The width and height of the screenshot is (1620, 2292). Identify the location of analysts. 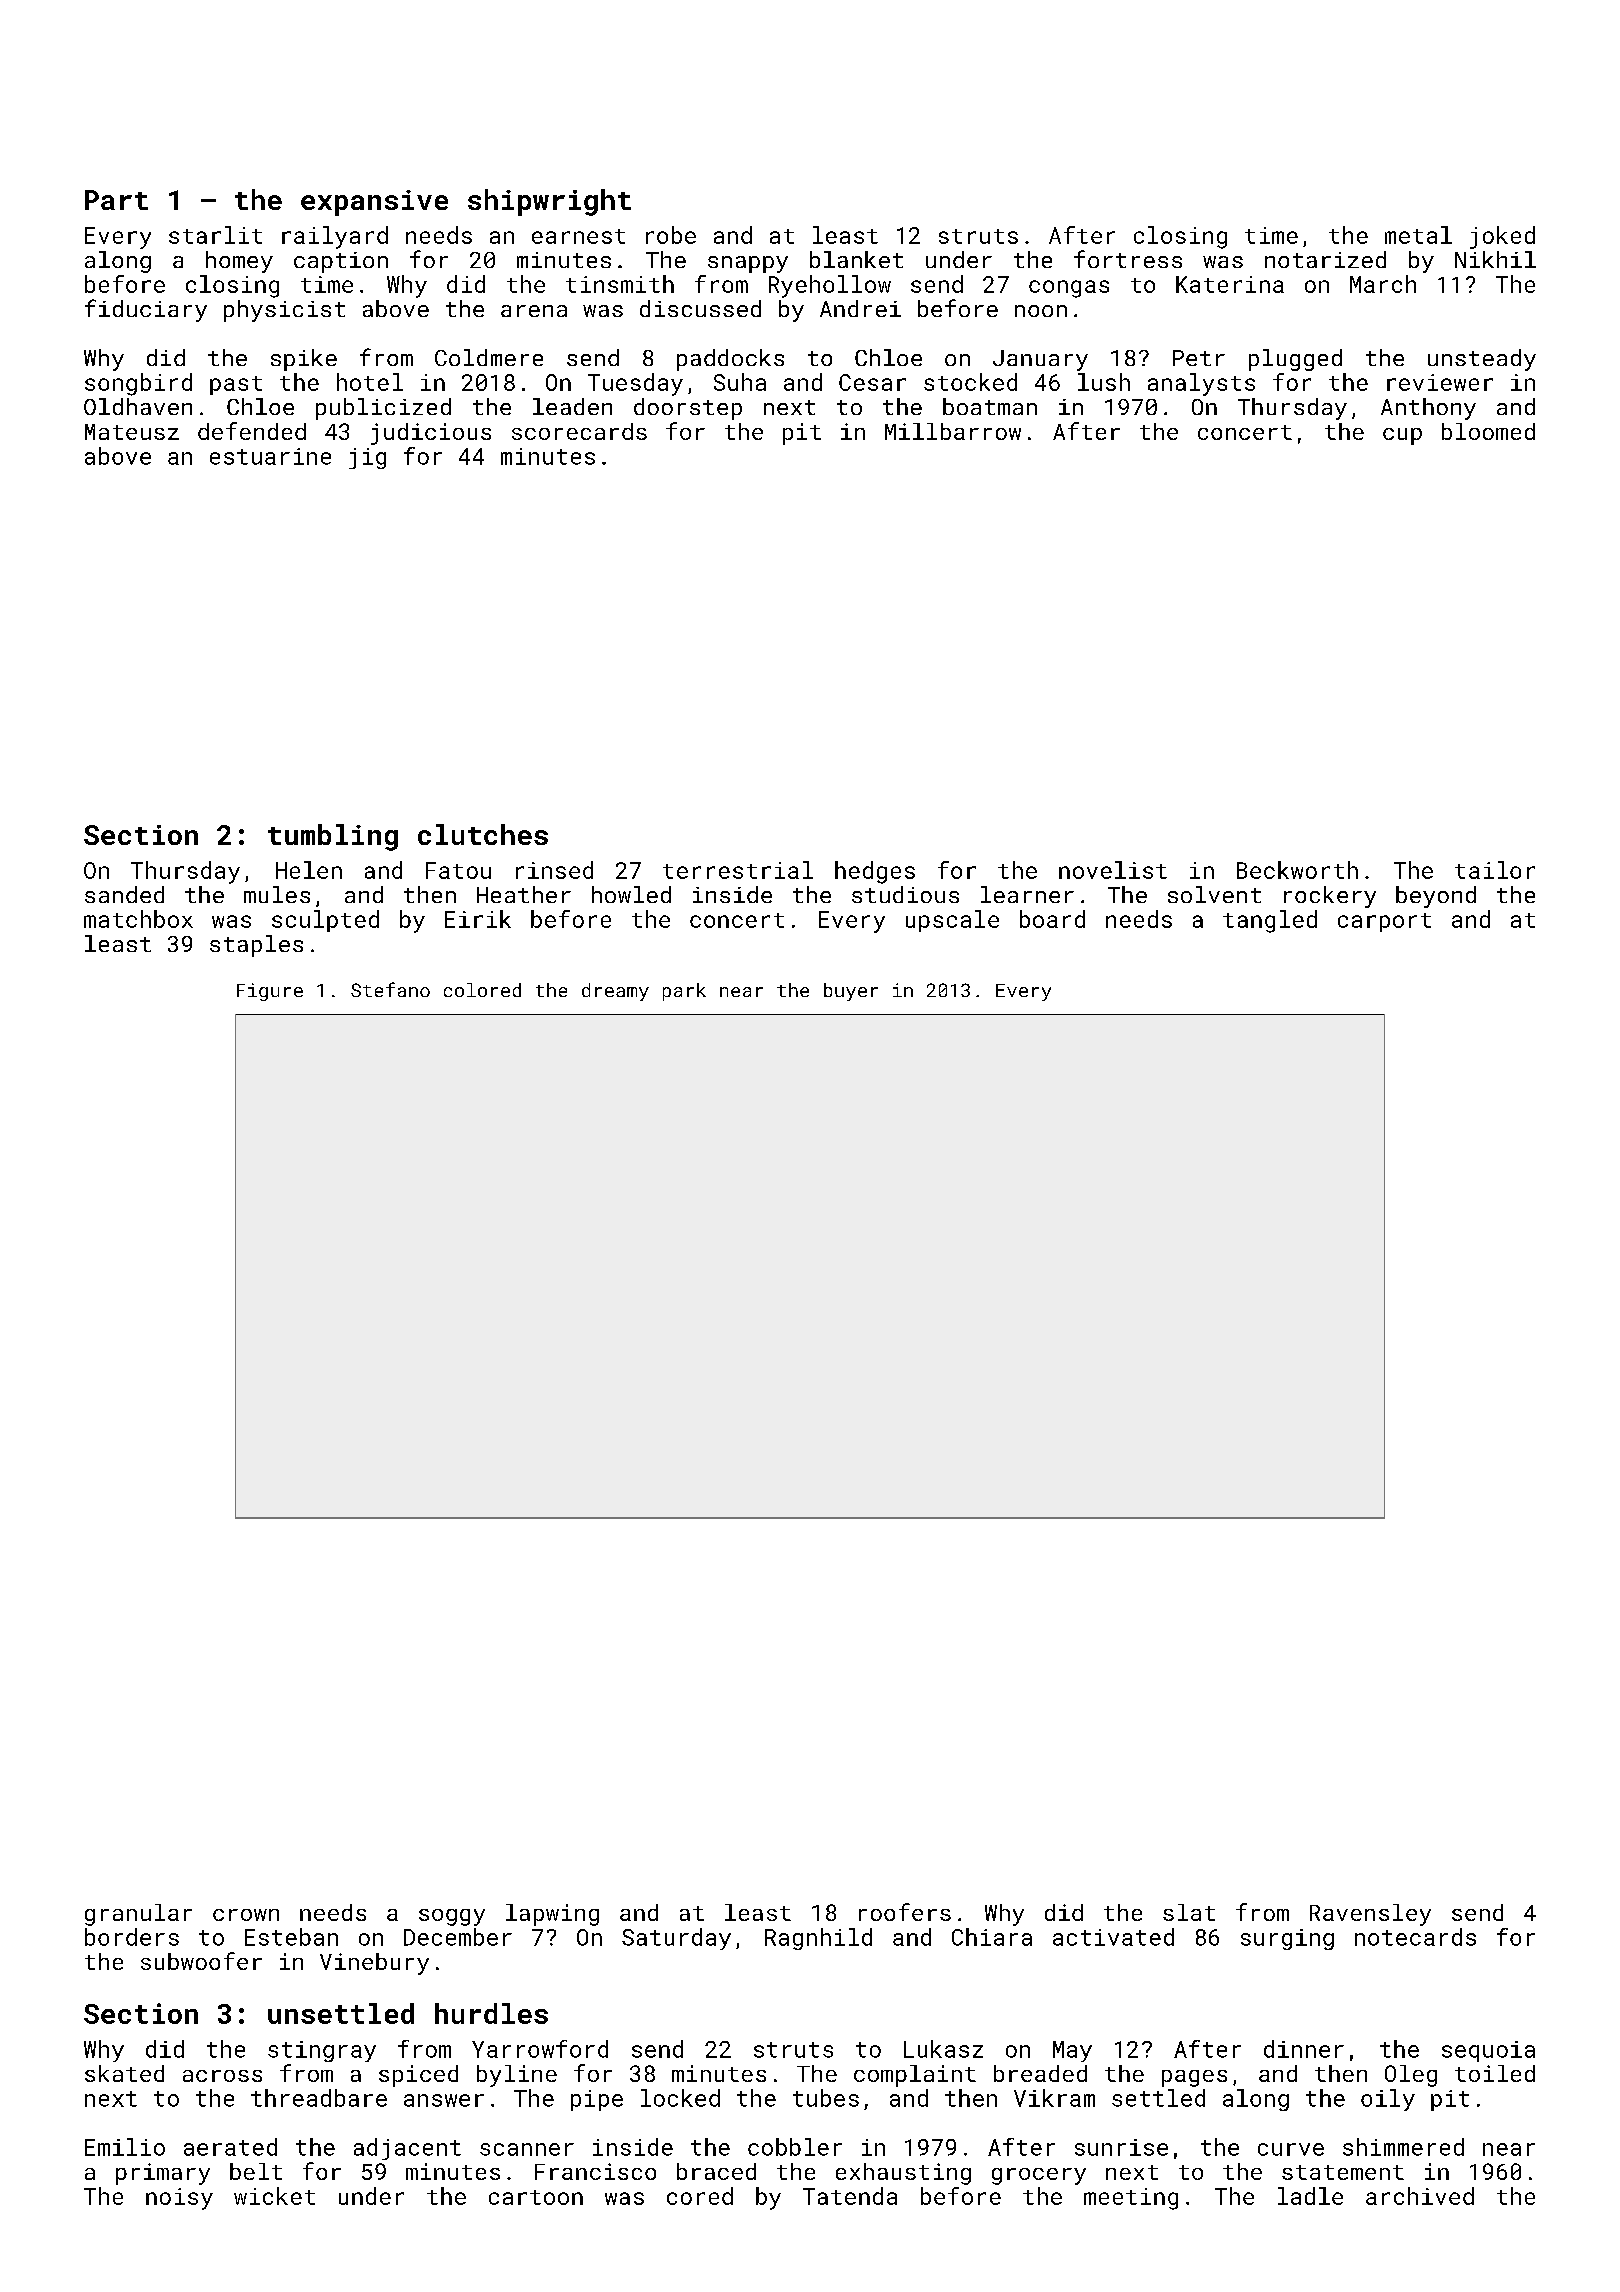
(1201, 384).
